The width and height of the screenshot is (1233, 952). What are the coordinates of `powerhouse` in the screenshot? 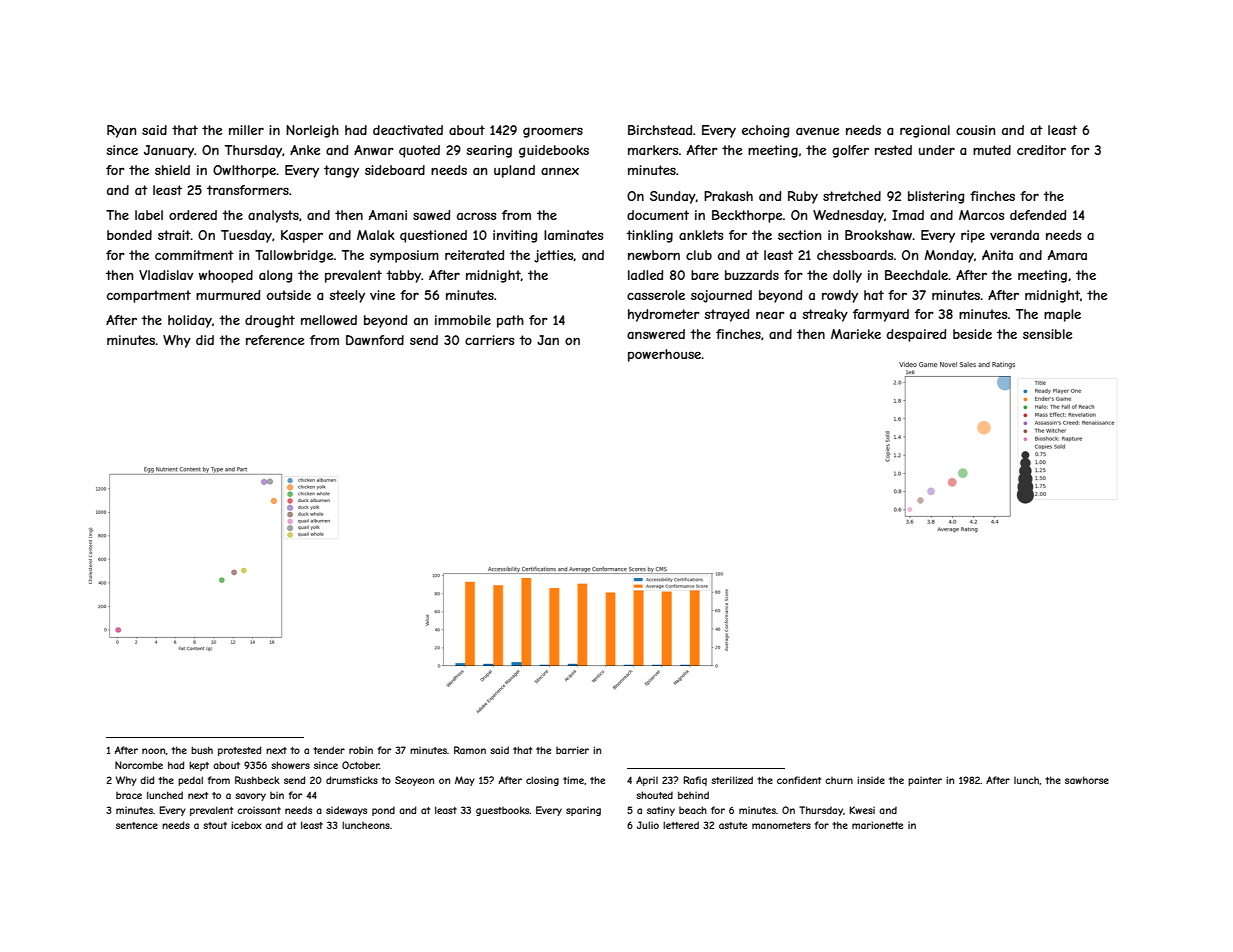 It's located at (664, 355).
